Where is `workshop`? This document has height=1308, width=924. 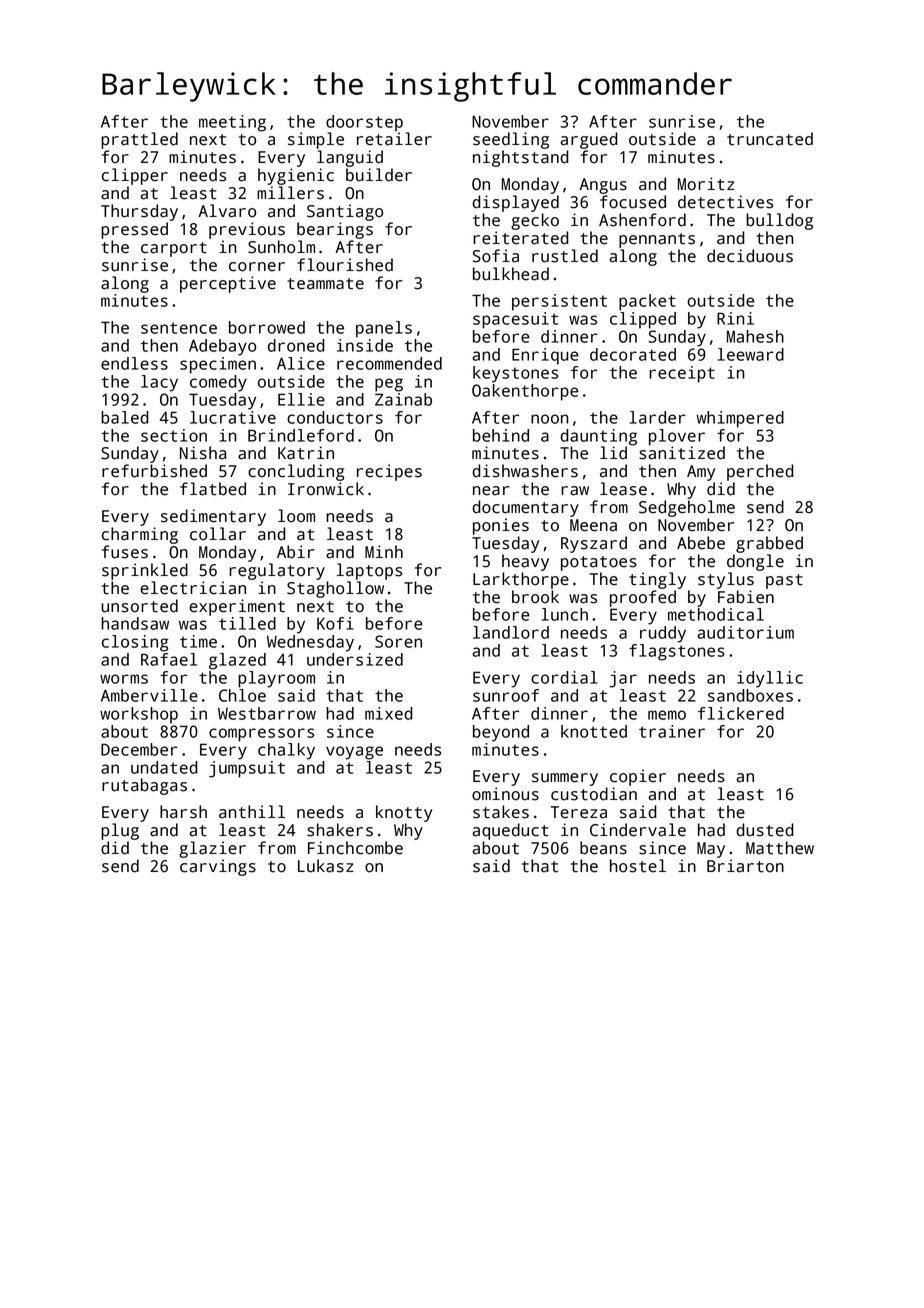
workshop is located at coordinates (139, 715).
